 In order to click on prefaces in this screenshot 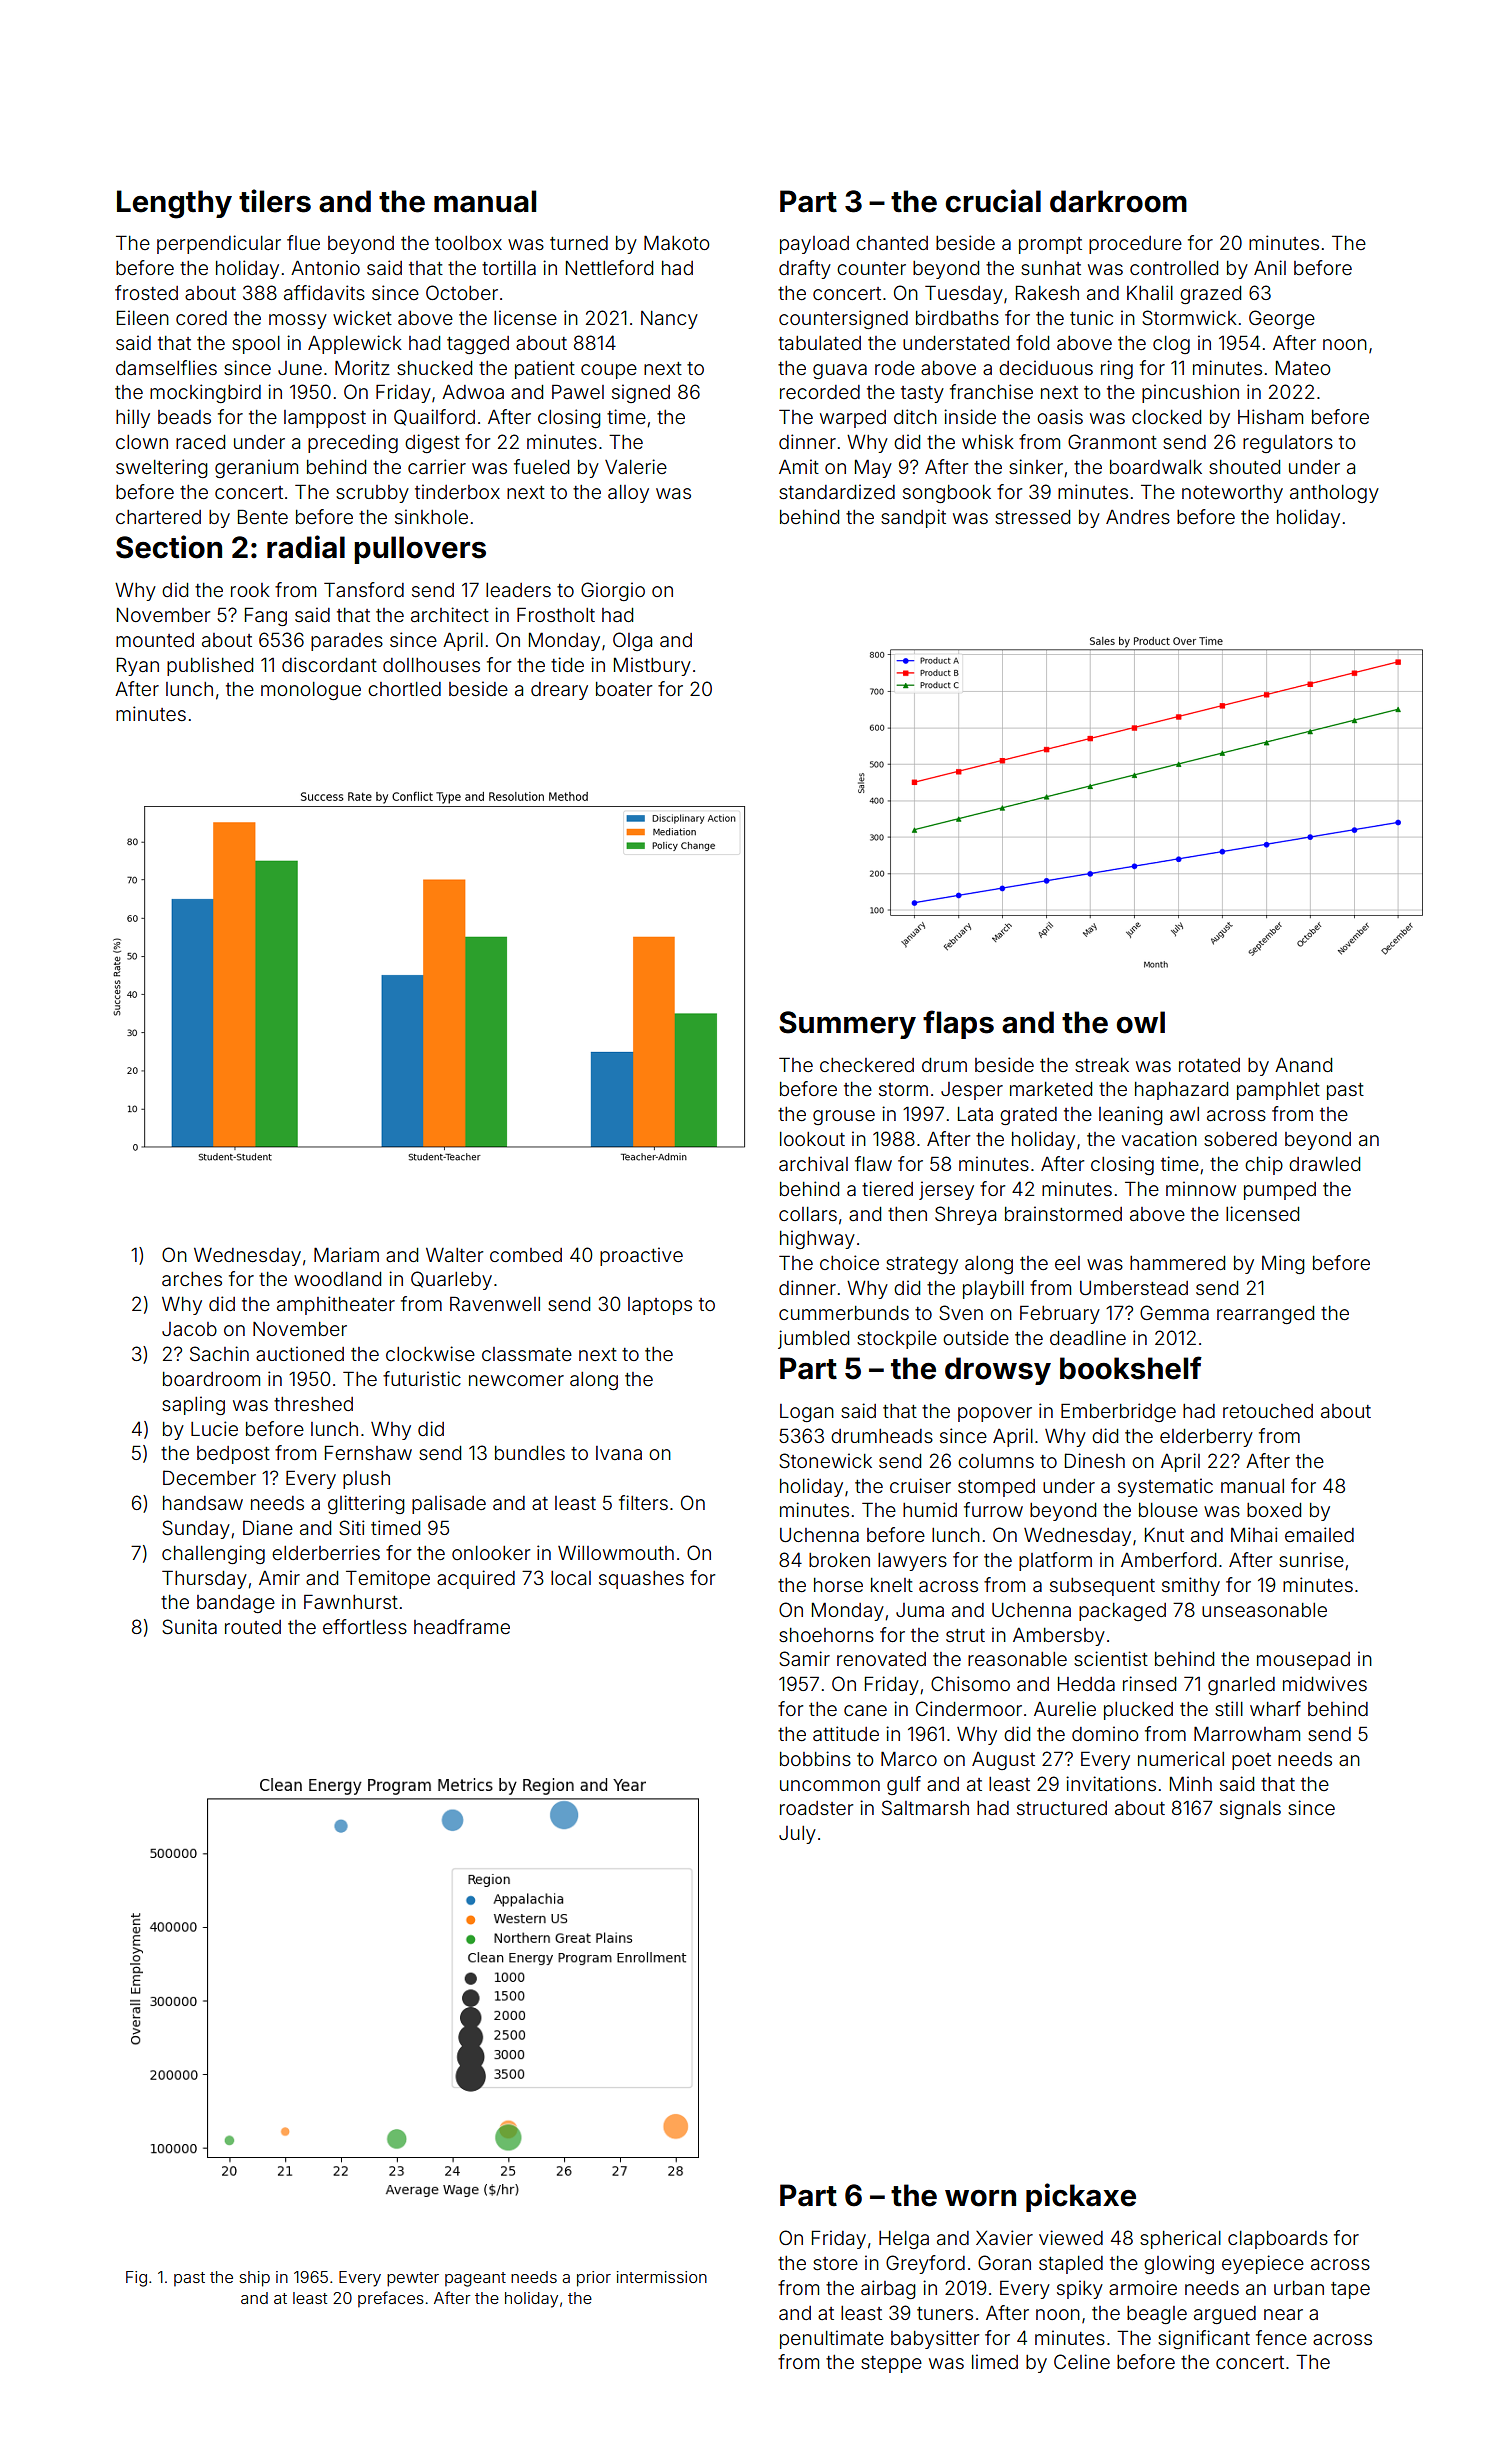, I will do `click(391, 2299)`.
